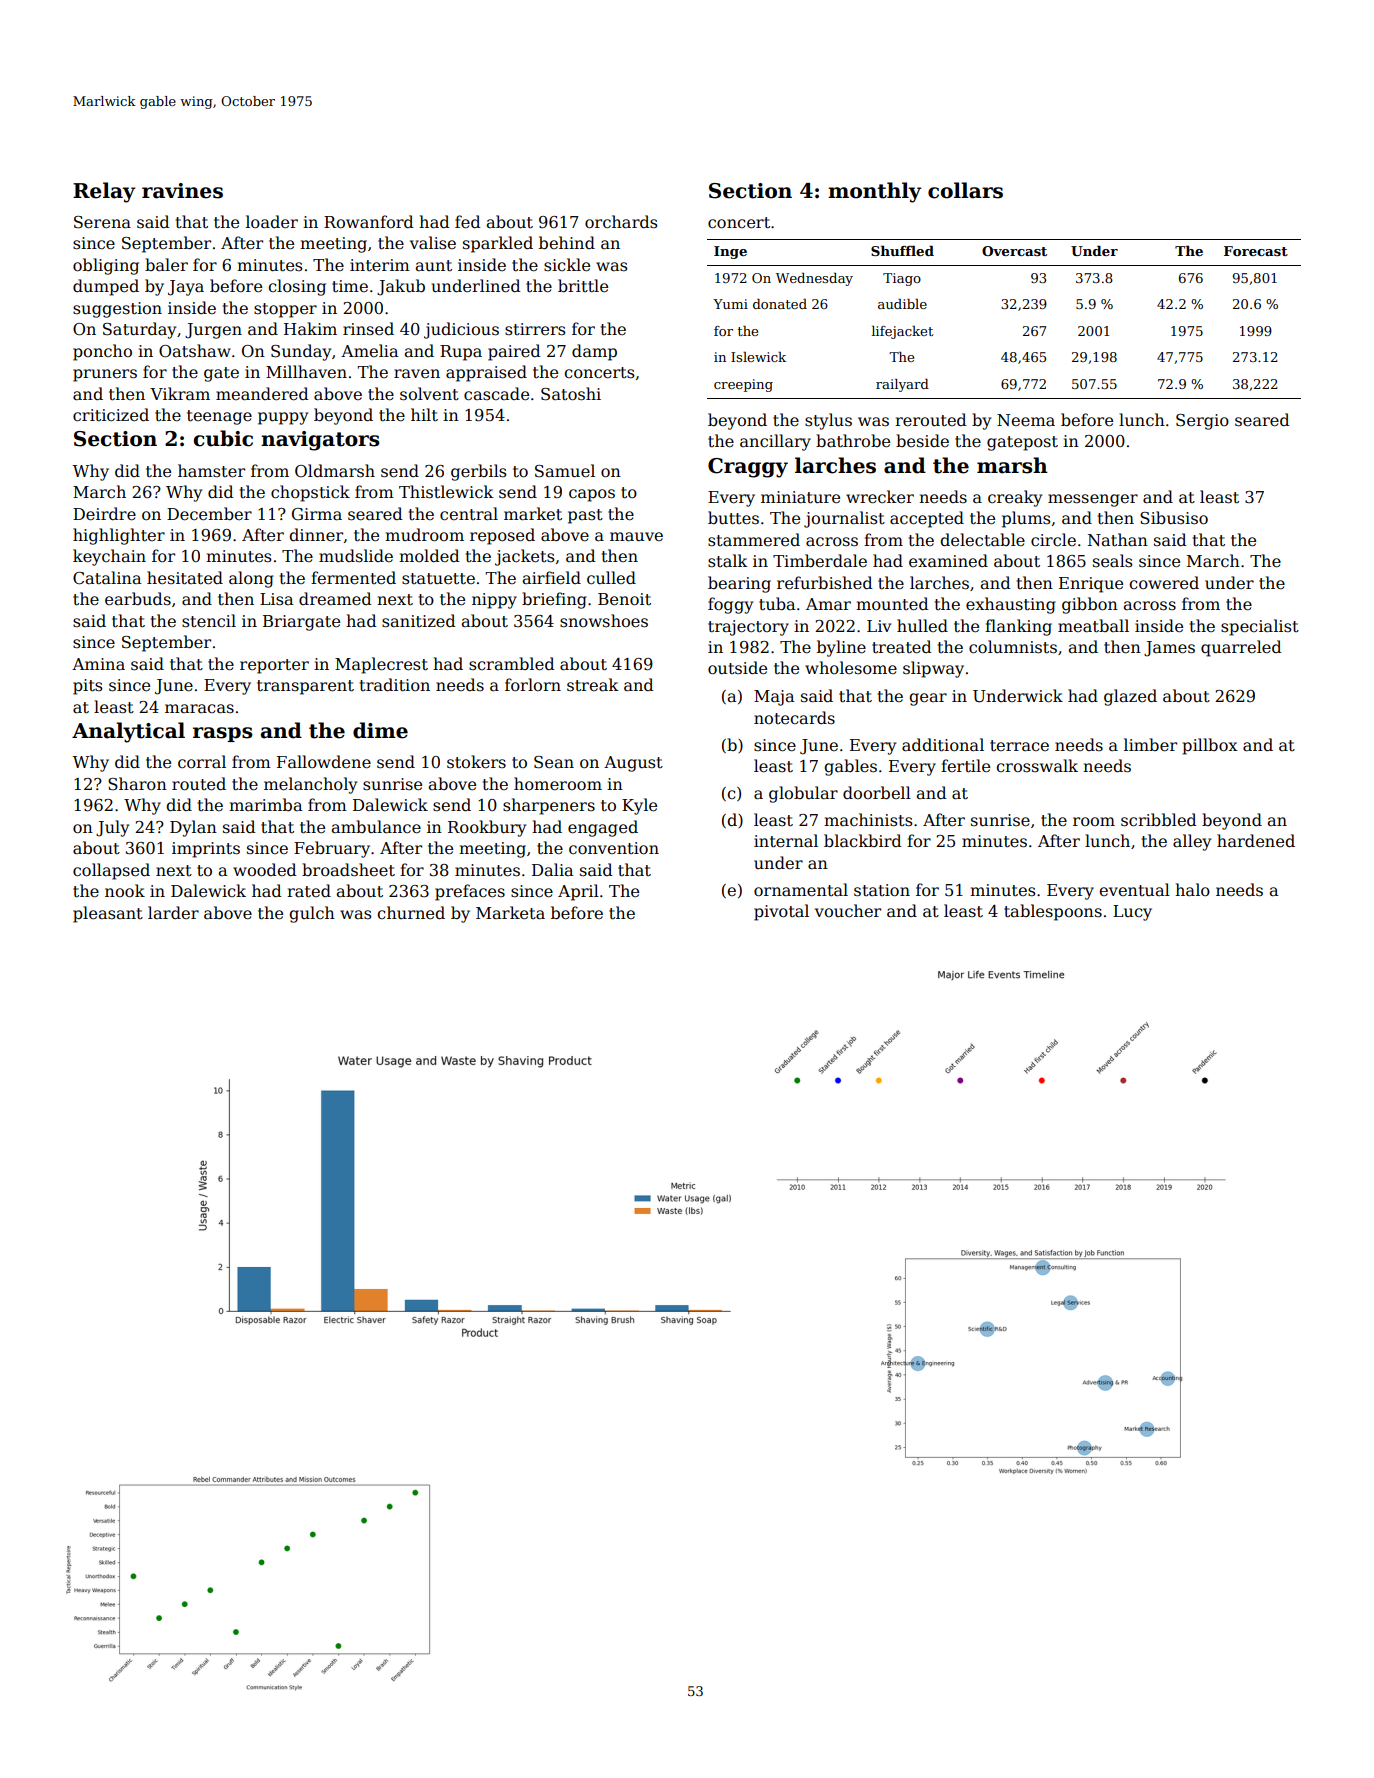 This screenshot has height=1778, width=1374. Describe the element at coordinates (781, 912) in the screenshot. I see `pivotal` at that location.
